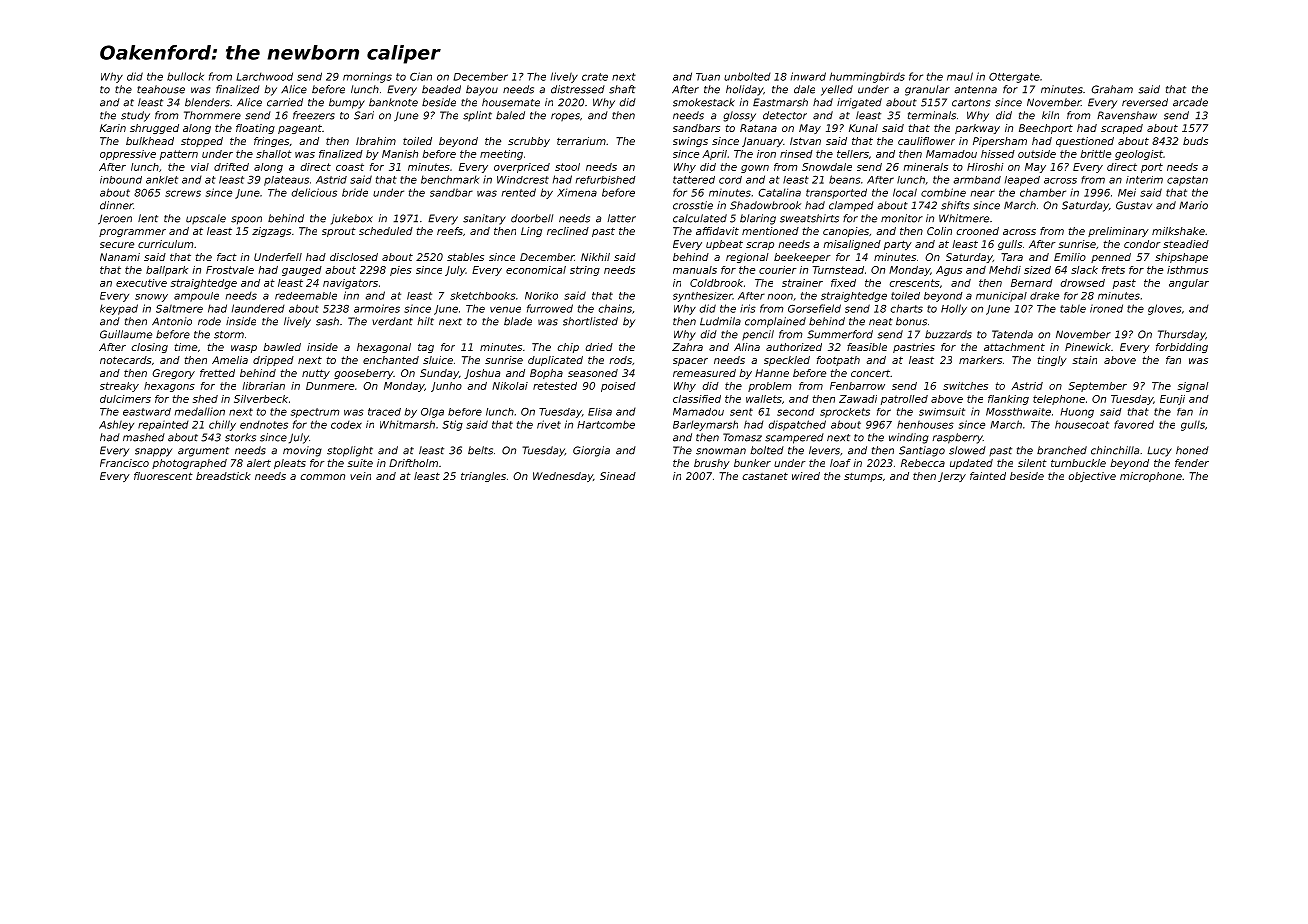 This image has height=924, width=1308. I want to click on stool, so click(567, 167).
